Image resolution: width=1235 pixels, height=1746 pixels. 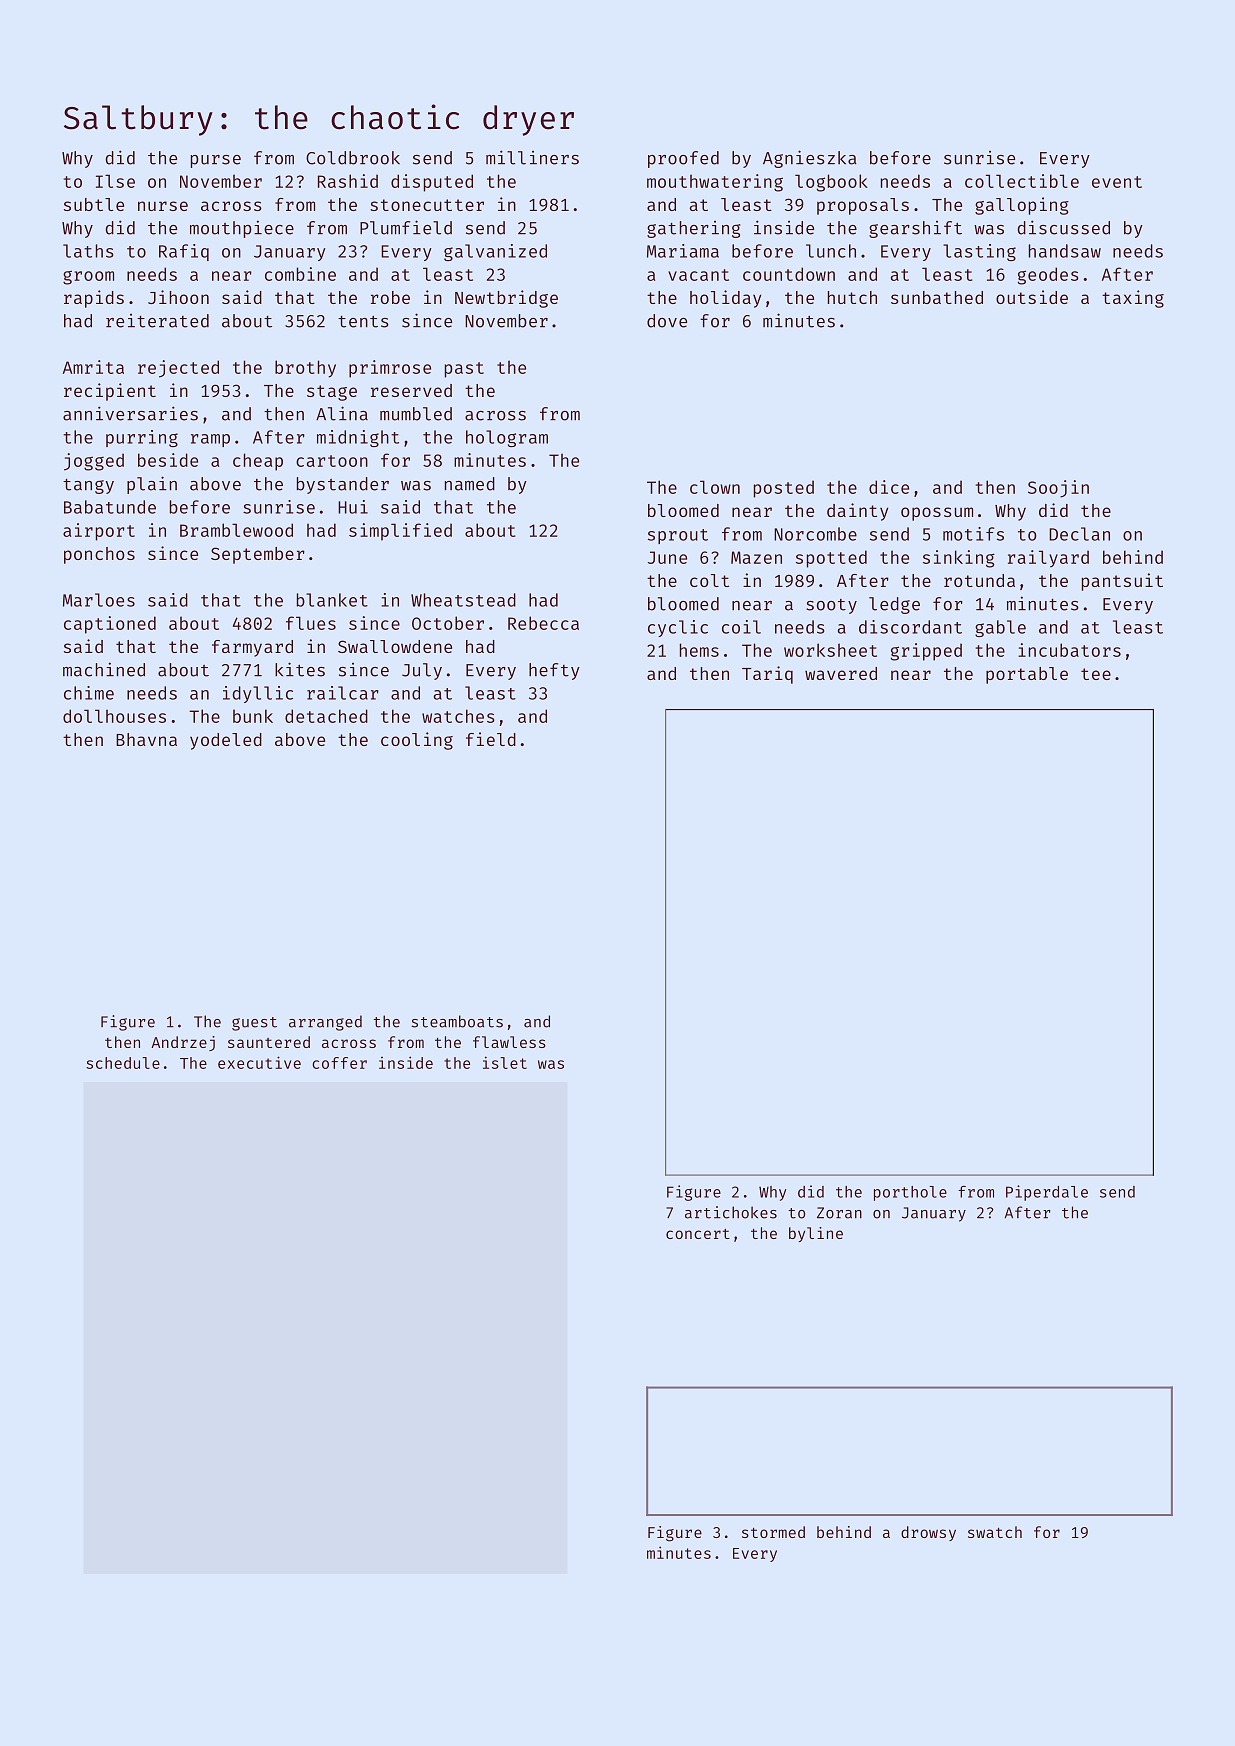 I want to click on tee, so click(x=1096, y=674).
